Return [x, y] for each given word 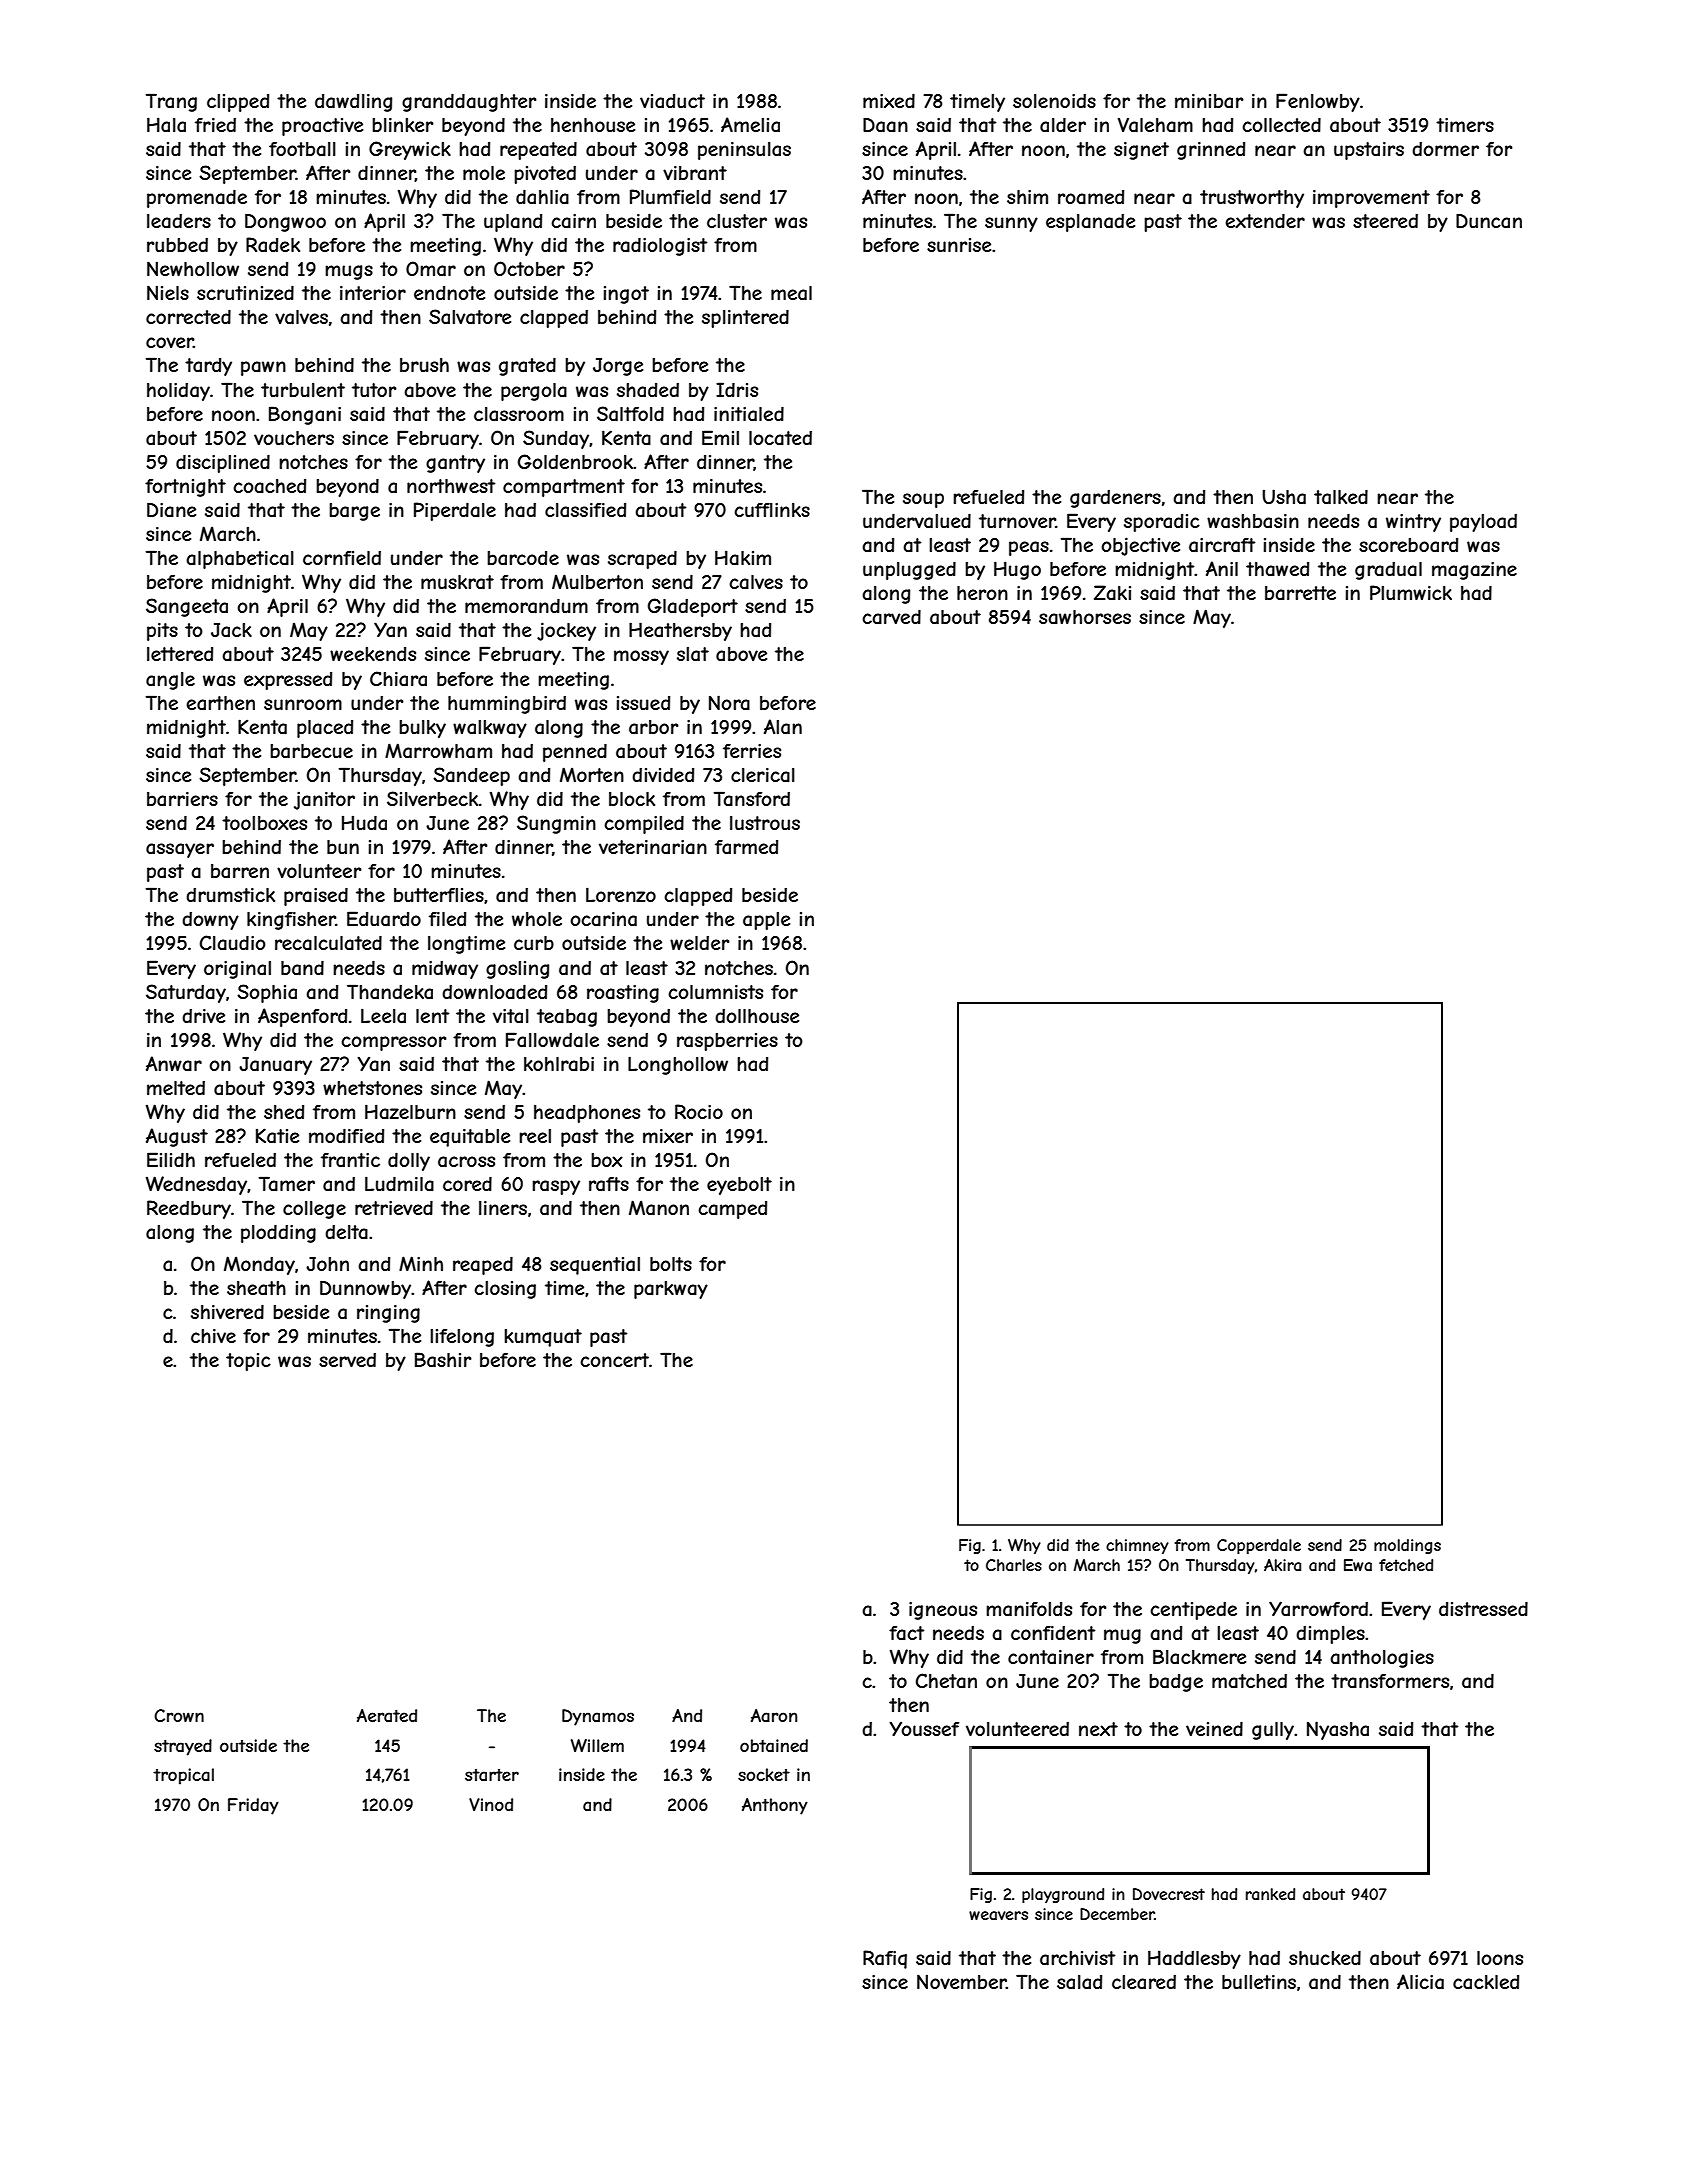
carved [891, 617]
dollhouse [757, 1016]
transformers [1390, 1681]
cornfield [342, 558]
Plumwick [1411, 592]
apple [766, 921]
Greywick [410, 150]
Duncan [1489, 221]
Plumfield [670, 196]
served [347, 1360]
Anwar [174, 1064]
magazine [1474, 571]
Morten [592, 774]
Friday [253, 1806]
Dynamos [598, 1717]
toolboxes [264, 823]
